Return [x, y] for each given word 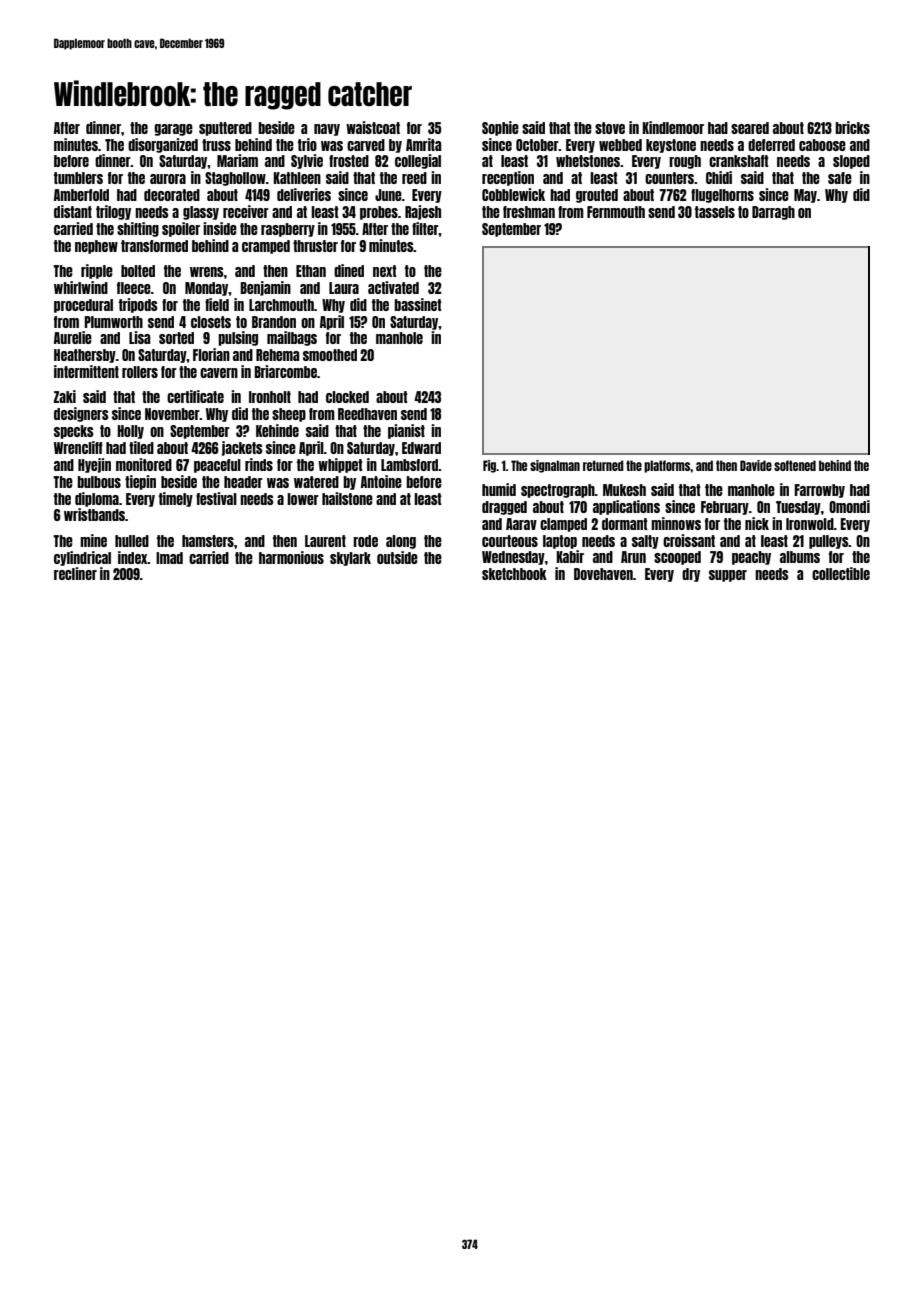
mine [93, 540]
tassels [715, 212]
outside [397, 557]
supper [728, 576]
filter [425, 228]
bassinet [418, 304]
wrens [207, 272]
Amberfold [81, 195]
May [805, 196]
